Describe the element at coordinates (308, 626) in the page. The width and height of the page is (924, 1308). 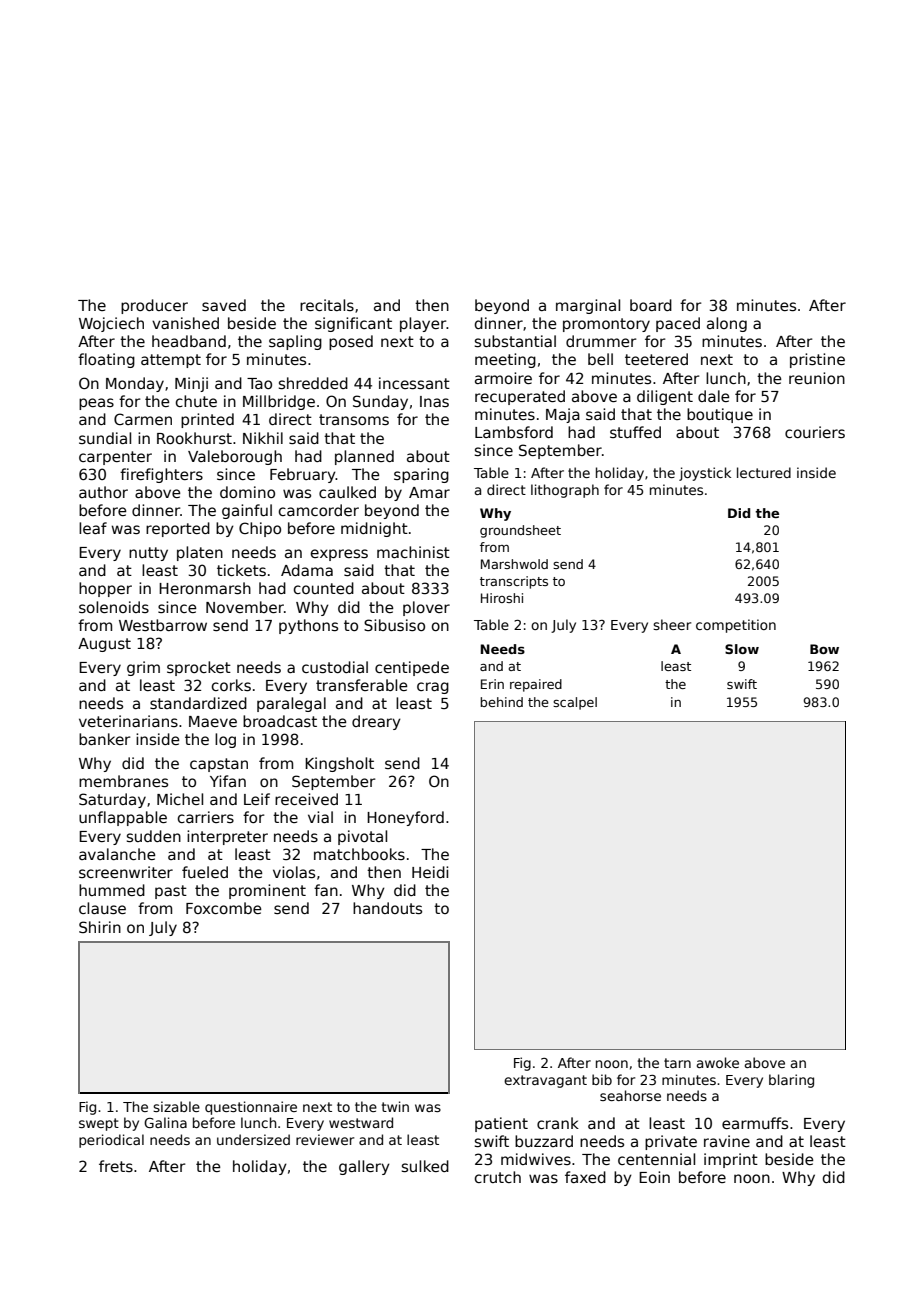
I see `pythons` at that location.
